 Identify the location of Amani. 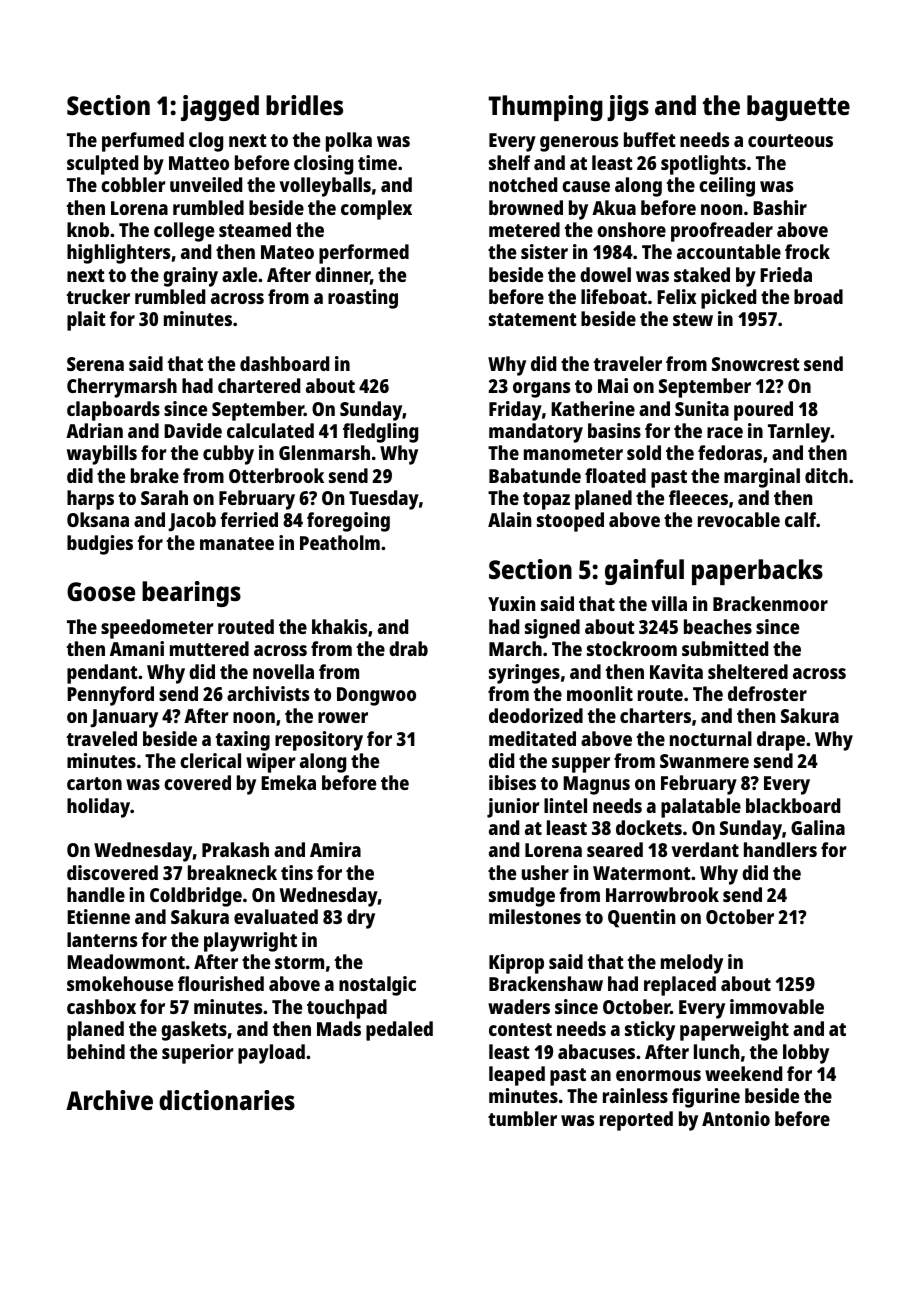
(137, 648).
